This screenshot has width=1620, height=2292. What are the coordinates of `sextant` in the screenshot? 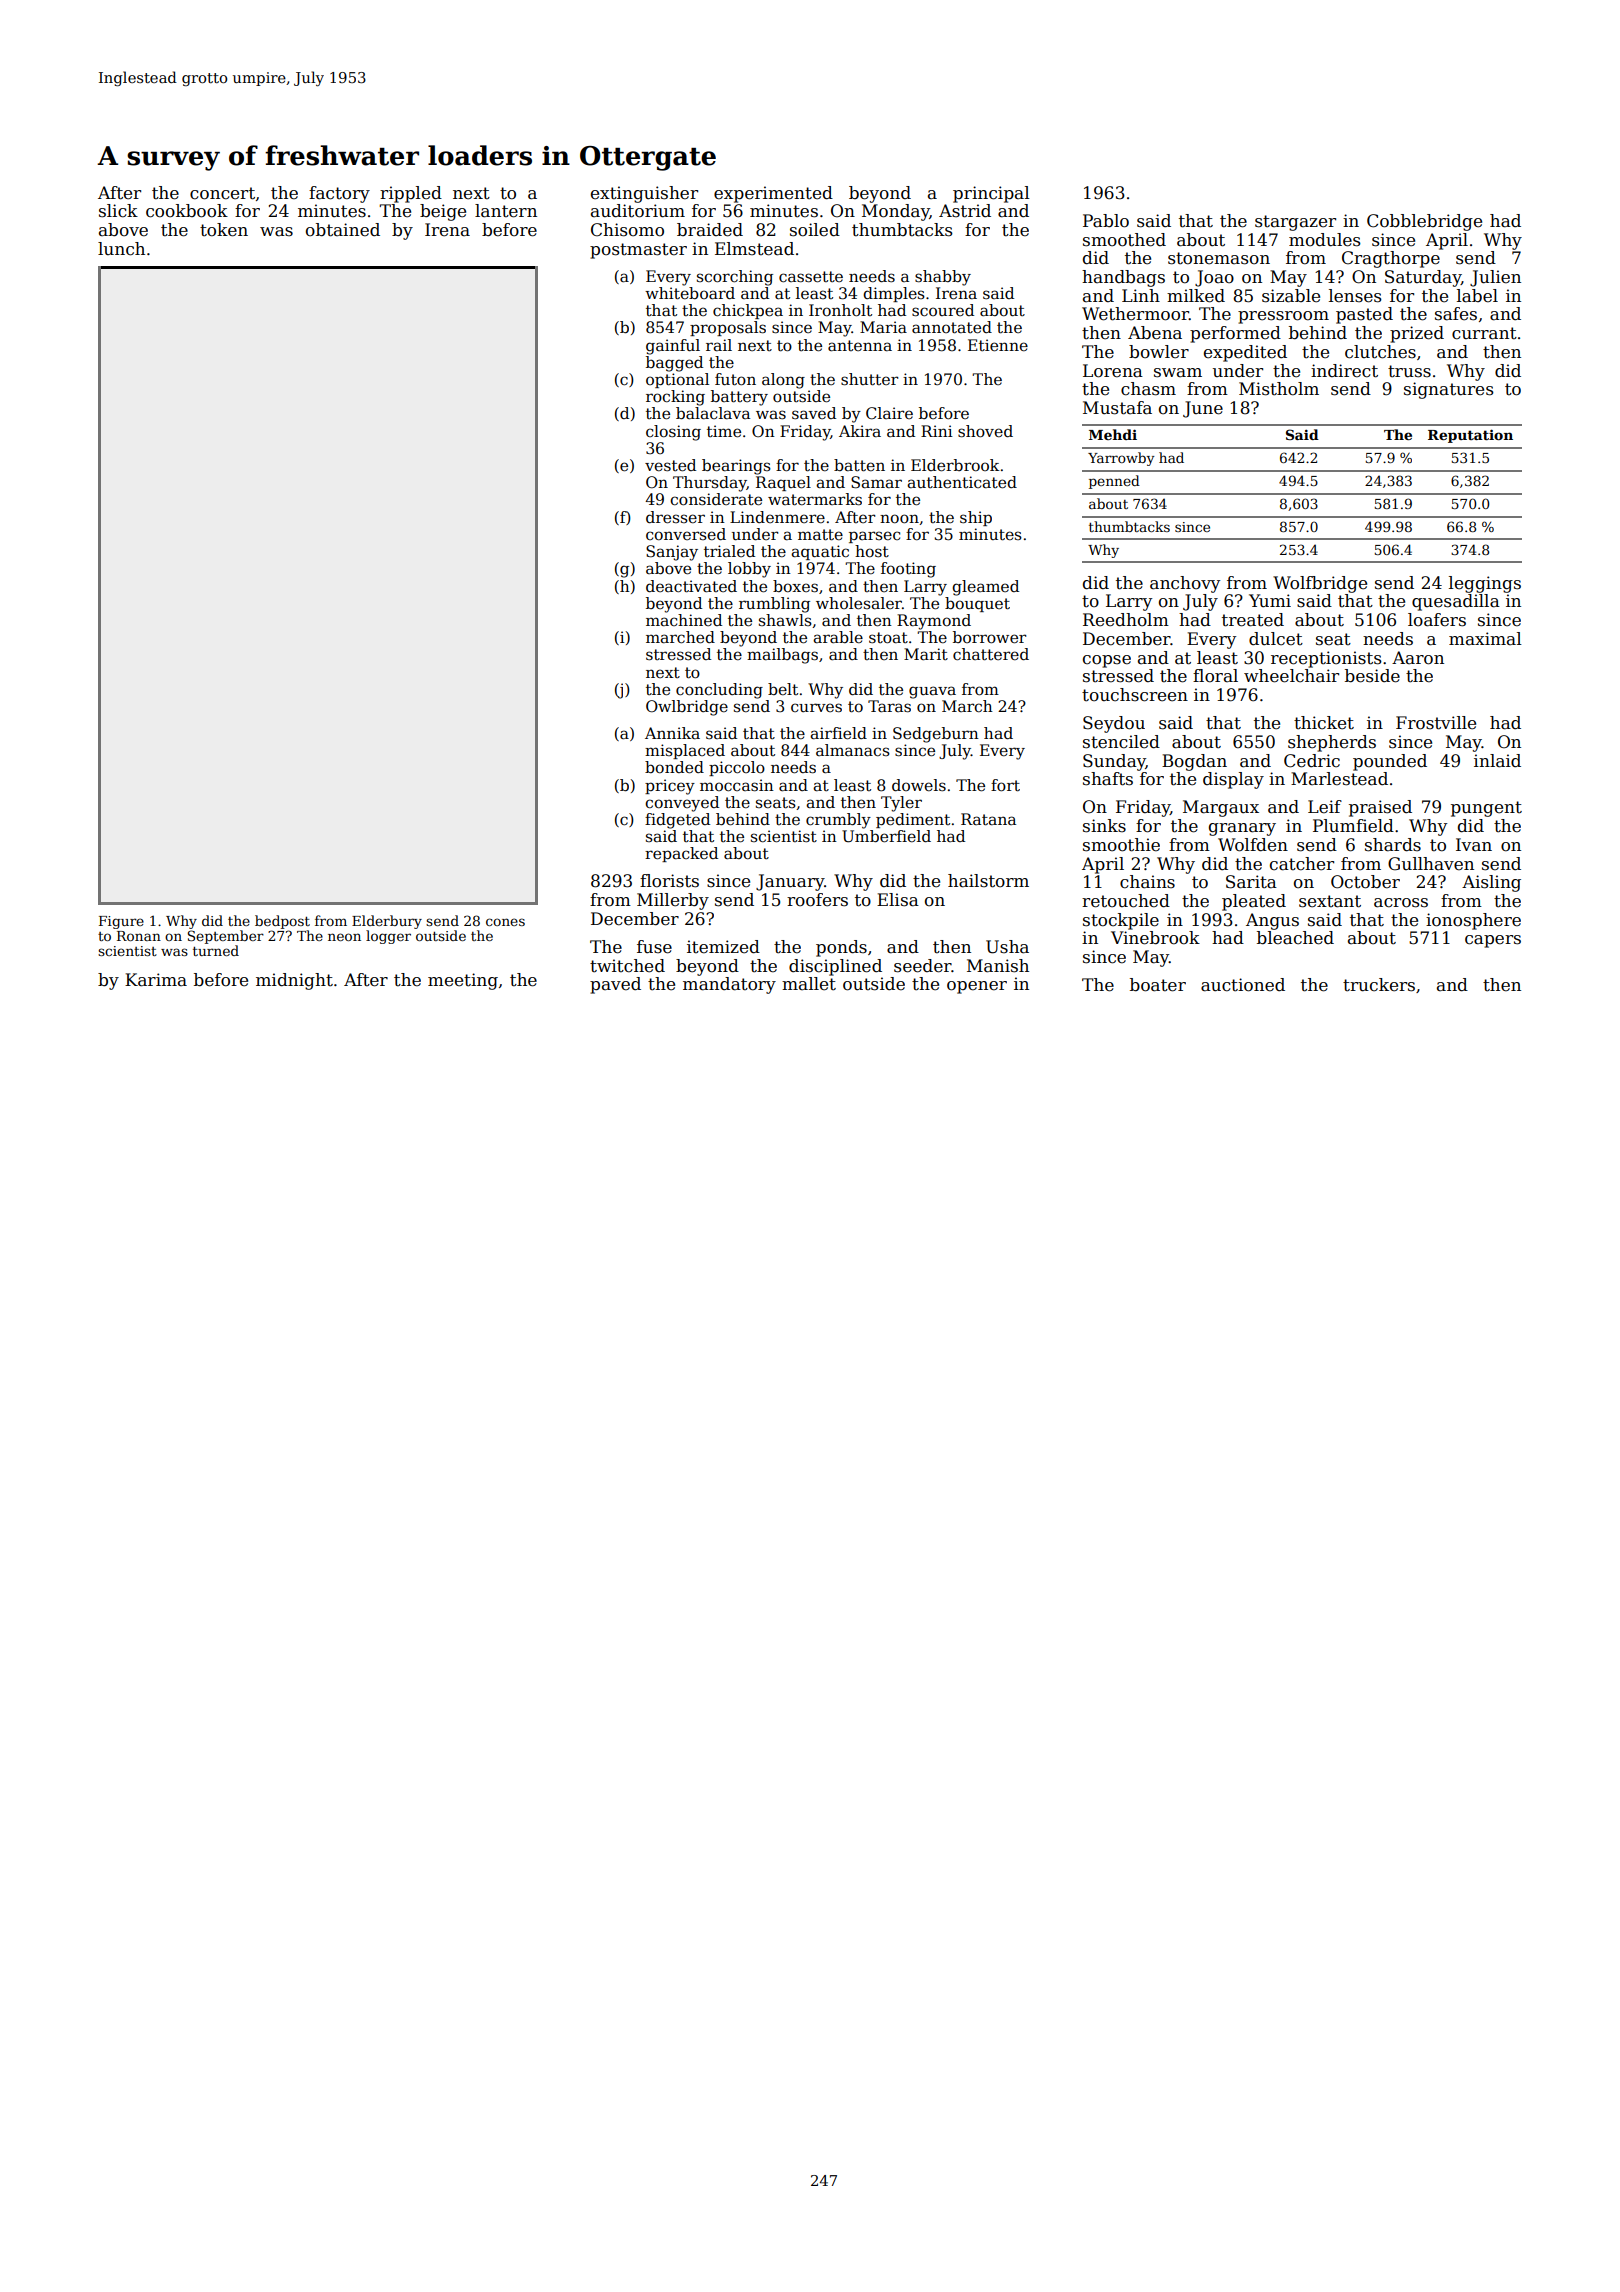 It's located at (1330, 901).
